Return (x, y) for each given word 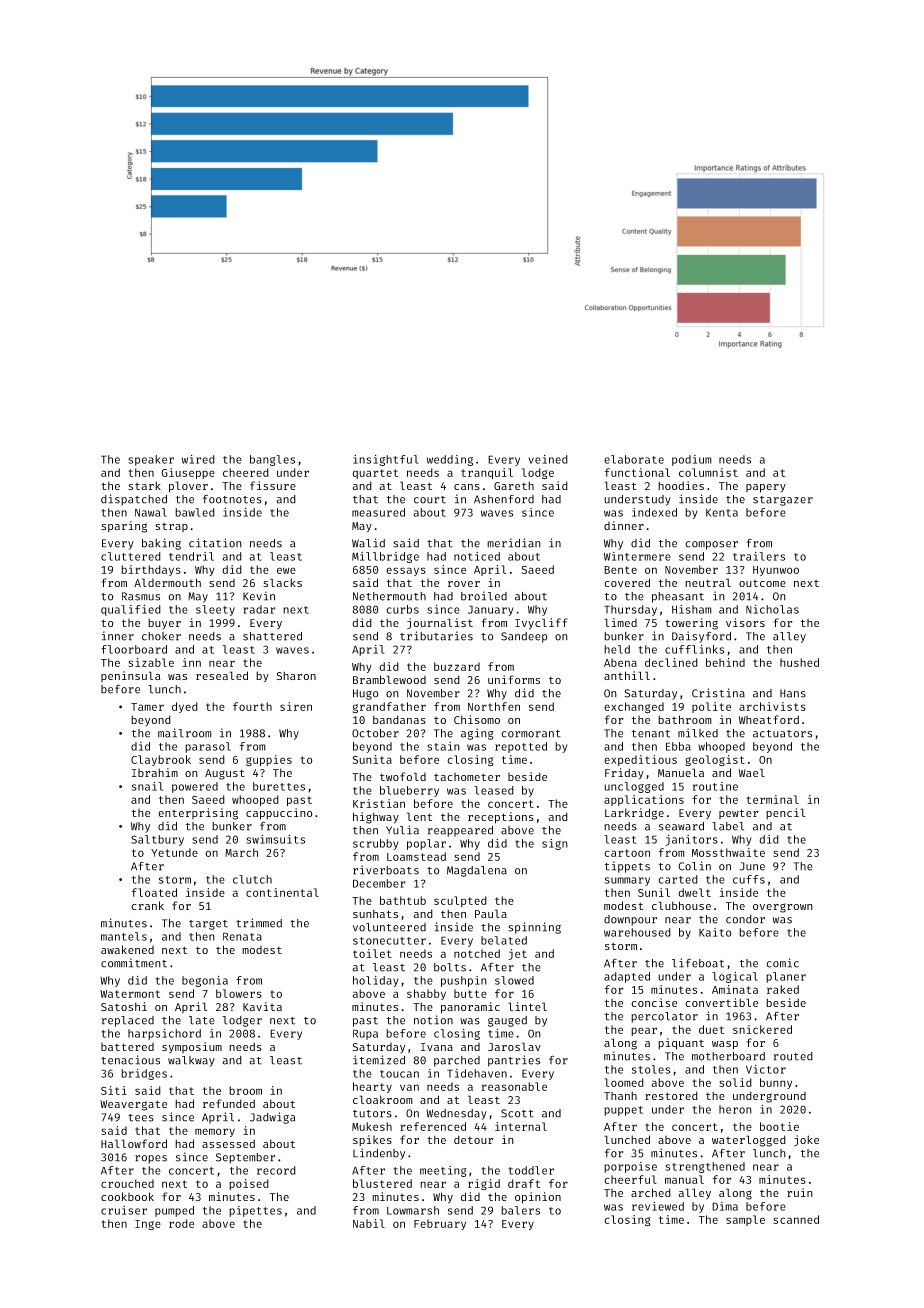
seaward (681, 826)
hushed (799, 662)
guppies (269, 760)
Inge (148, 1225)
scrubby (376, 844)
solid (735, 1082)
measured (378, 512)
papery (766, 488)
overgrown (783, 908)
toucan (399, 1074)
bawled (195, 512)
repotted (521, 747)
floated (154, 892)
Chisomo (477, 719)
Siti (114, 1090)
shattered (272, 636)
